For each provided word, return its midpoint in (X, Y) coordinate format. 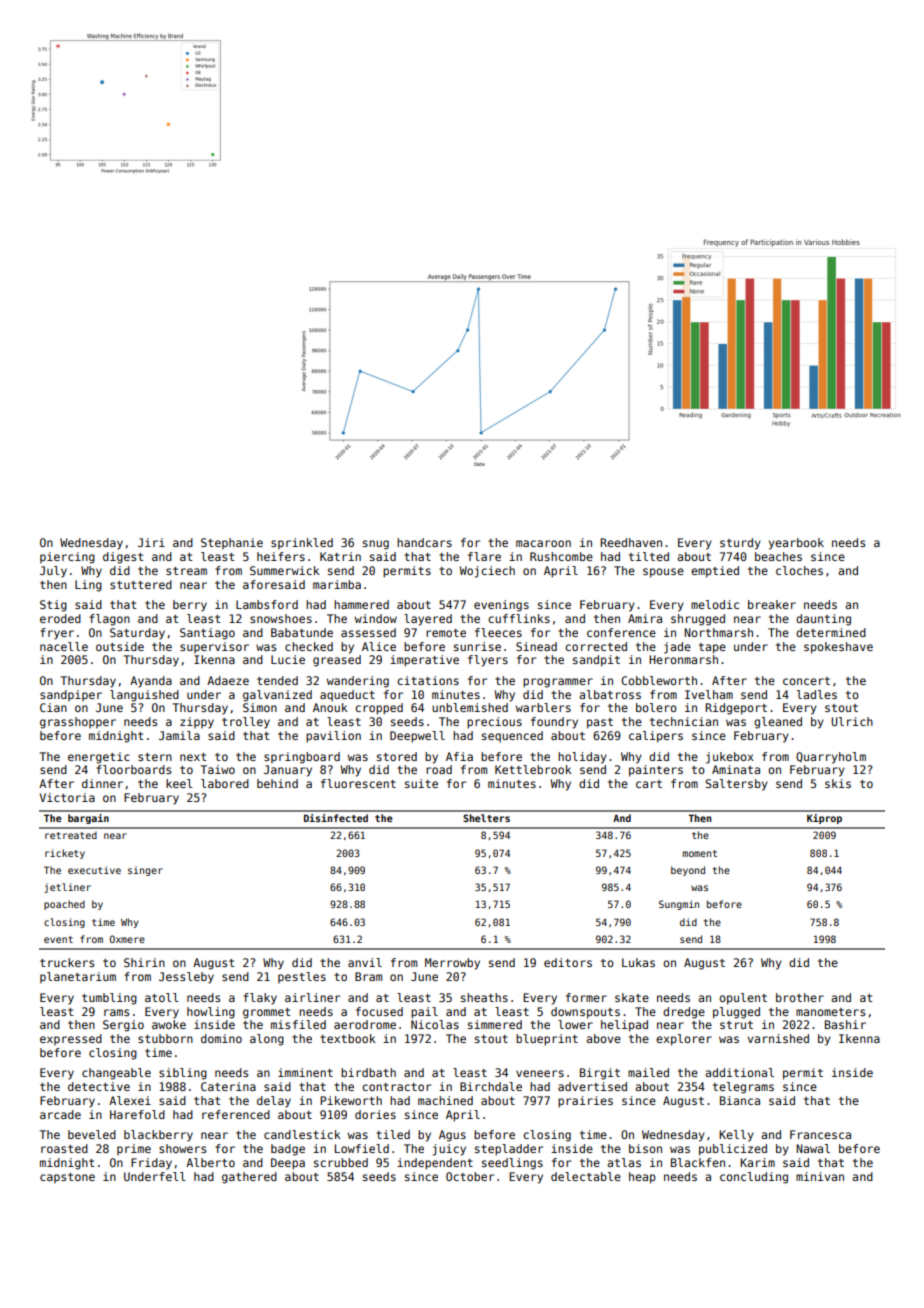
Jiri (151, 542)
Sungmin (679, 905)
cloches (799, 570)
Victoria (67, 797)
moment (700, 853)
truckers (67, 962)
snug (376, 545)
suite (421, 783)
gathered (249, 1178)
